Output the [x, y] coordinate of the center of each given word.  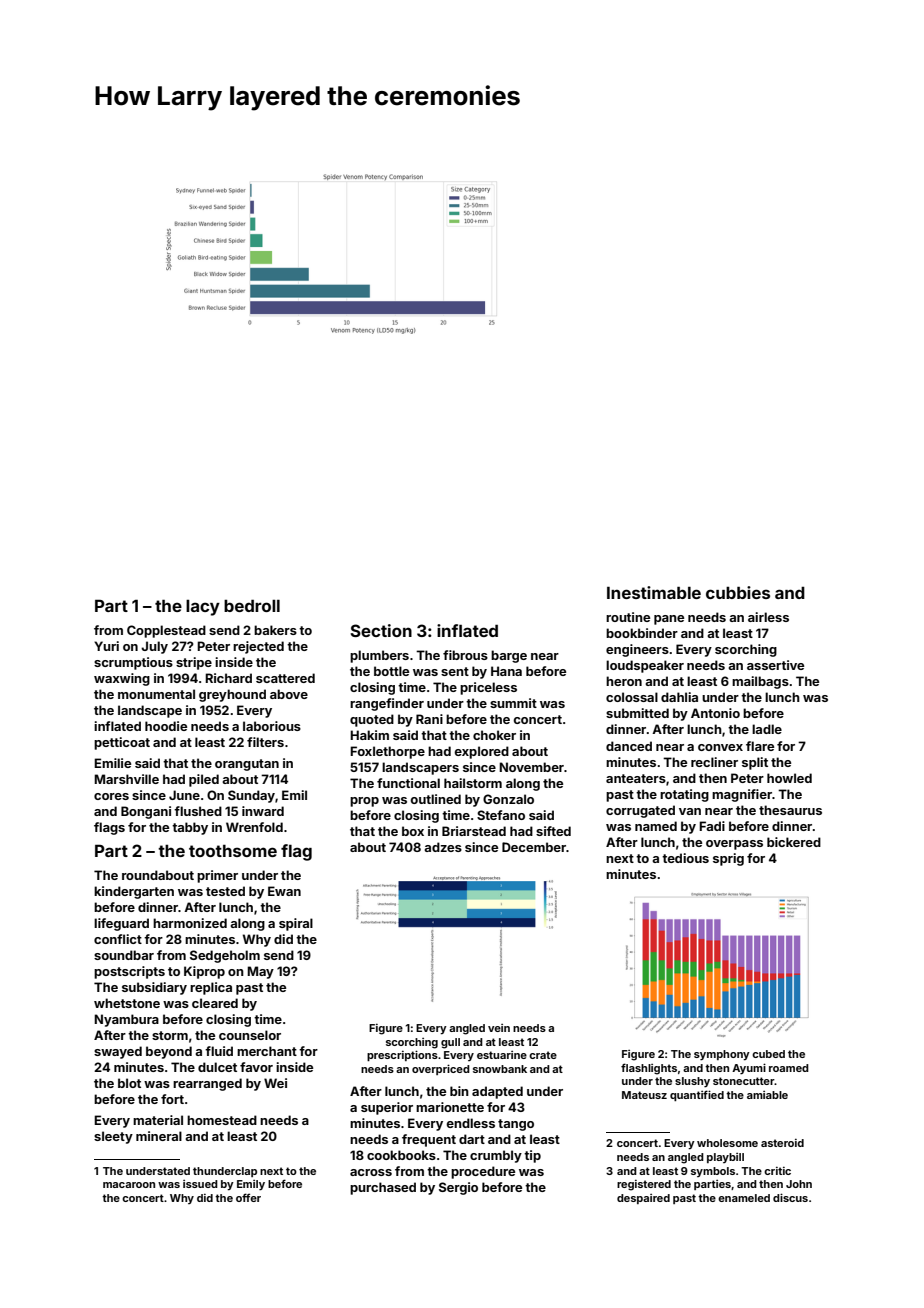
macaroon [129, 1185]
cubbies [738, 592]
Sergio [458, 1188]
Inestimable [654, 592]
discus [790, 1197]
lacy [203, 608]
